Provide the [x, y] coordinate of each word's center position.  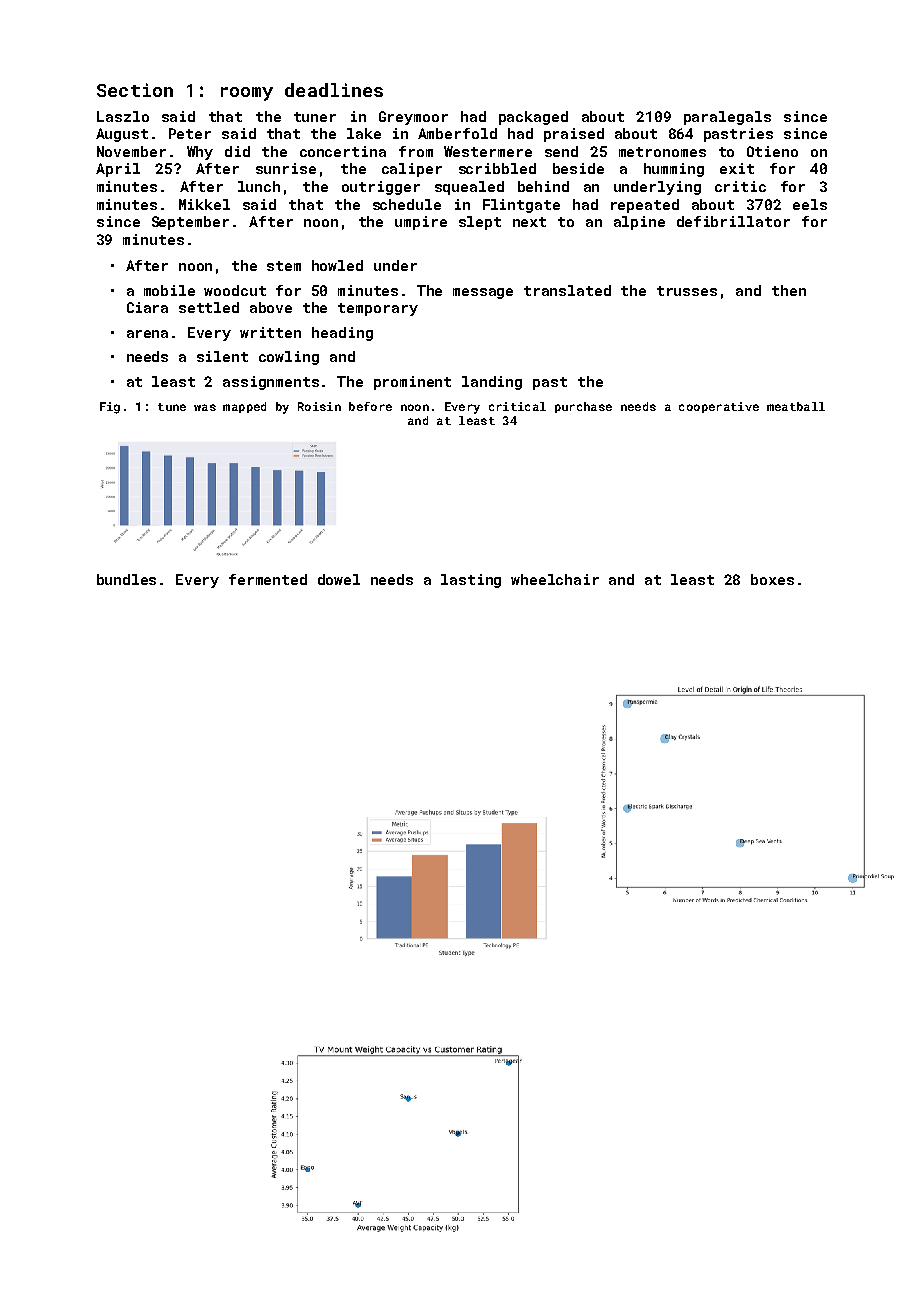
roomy [247, 94]
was [205, 407]
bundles [126, 579]
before [370, 406]
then [789, 290]
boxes [772, 579]
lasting [471, 581]
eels [810, 204]
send [561, 151]
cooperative [719, 407]
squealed [469, 188]
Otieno [772, 151]
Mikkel [204, 204]
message [483, 293]
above [271, 307]
